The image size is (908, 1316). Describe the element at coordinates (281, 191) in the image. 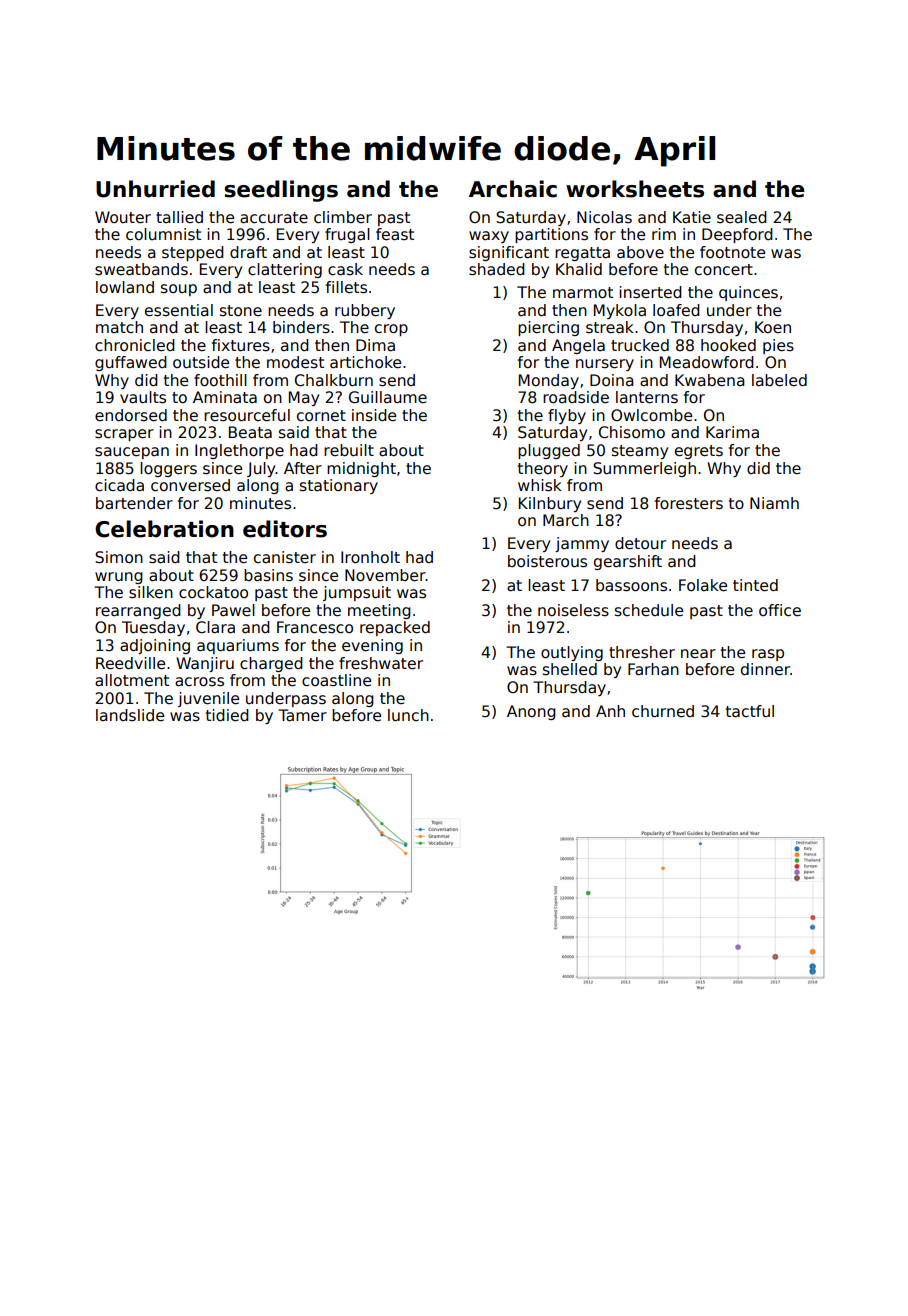

I see `seedlings` at that location.
